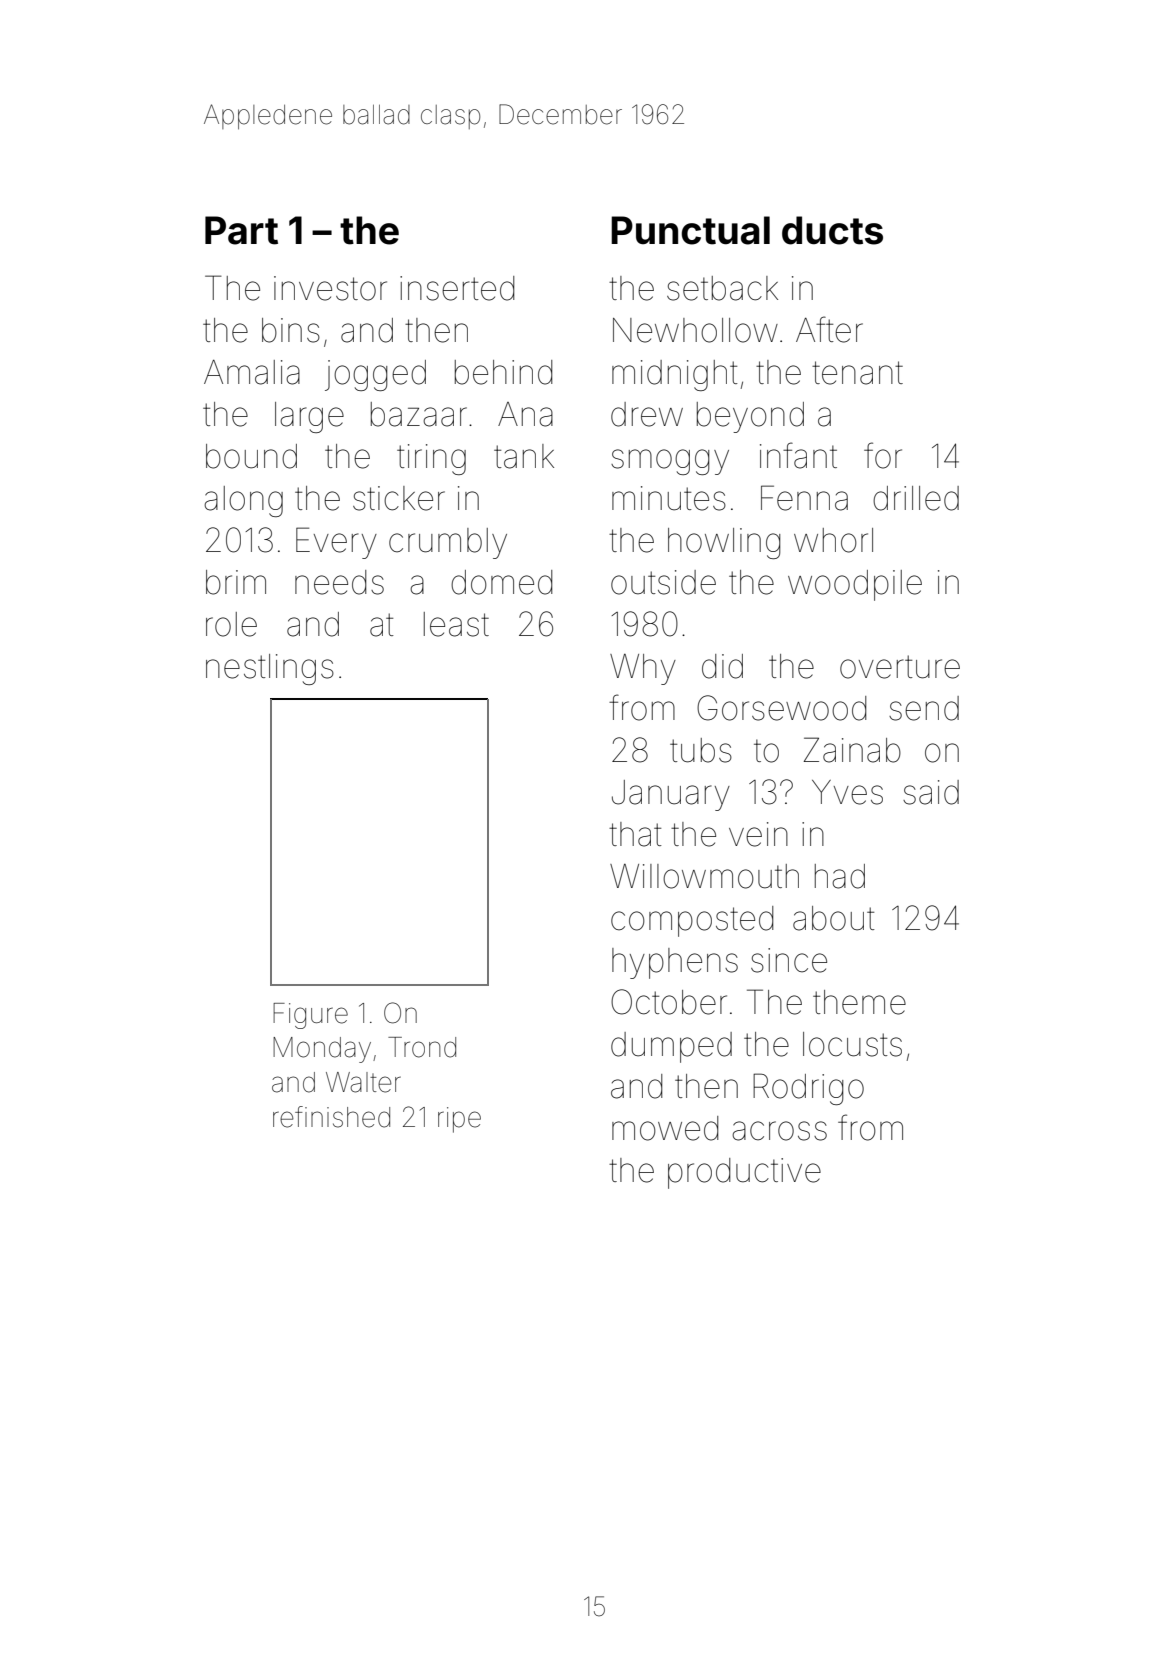 The image size is (1165, 1654). I want to click on Gorsewood, so click(781, 708).
